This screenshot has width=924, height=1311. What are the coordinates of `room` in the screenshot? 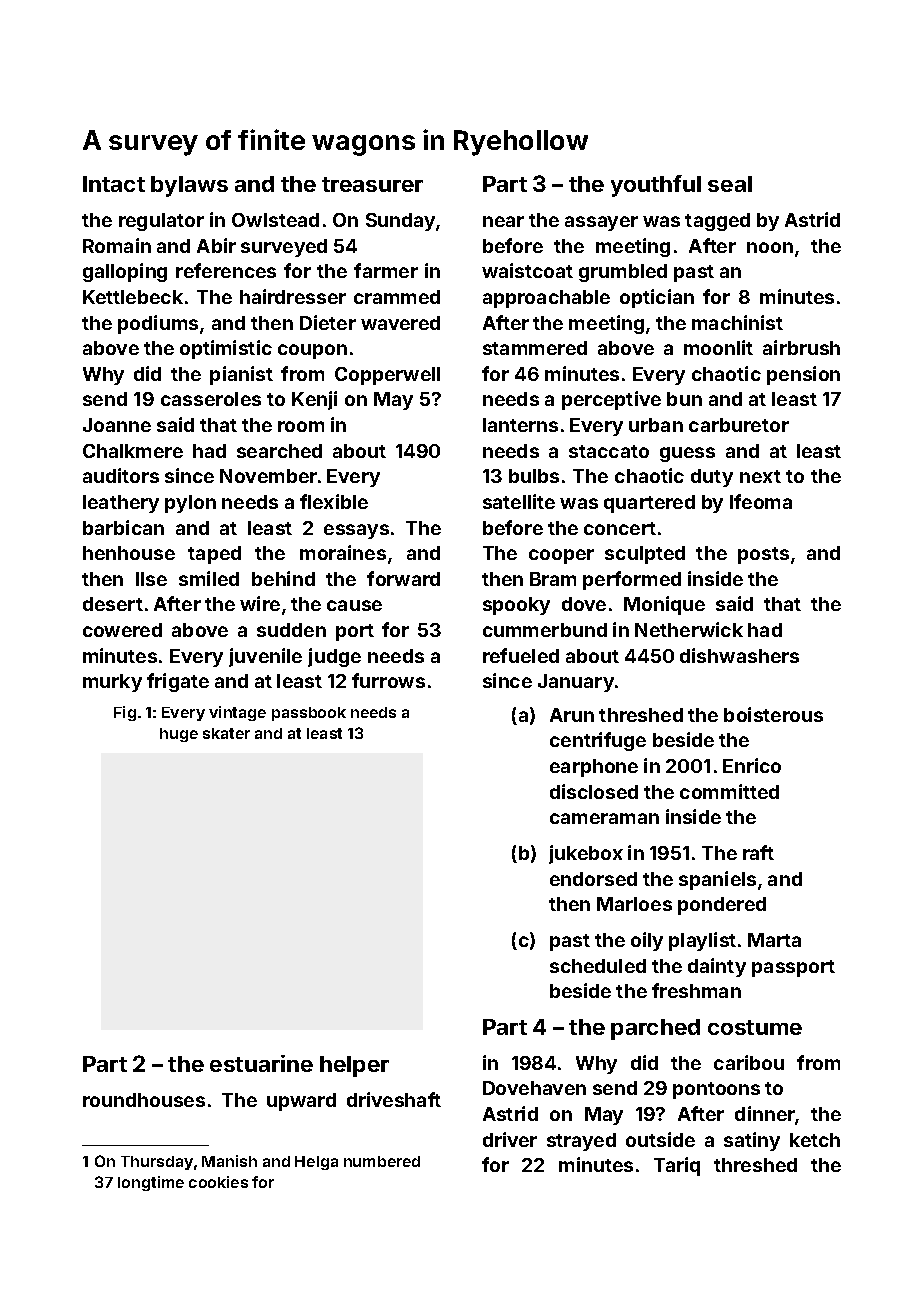 It's located at (301, 426).
